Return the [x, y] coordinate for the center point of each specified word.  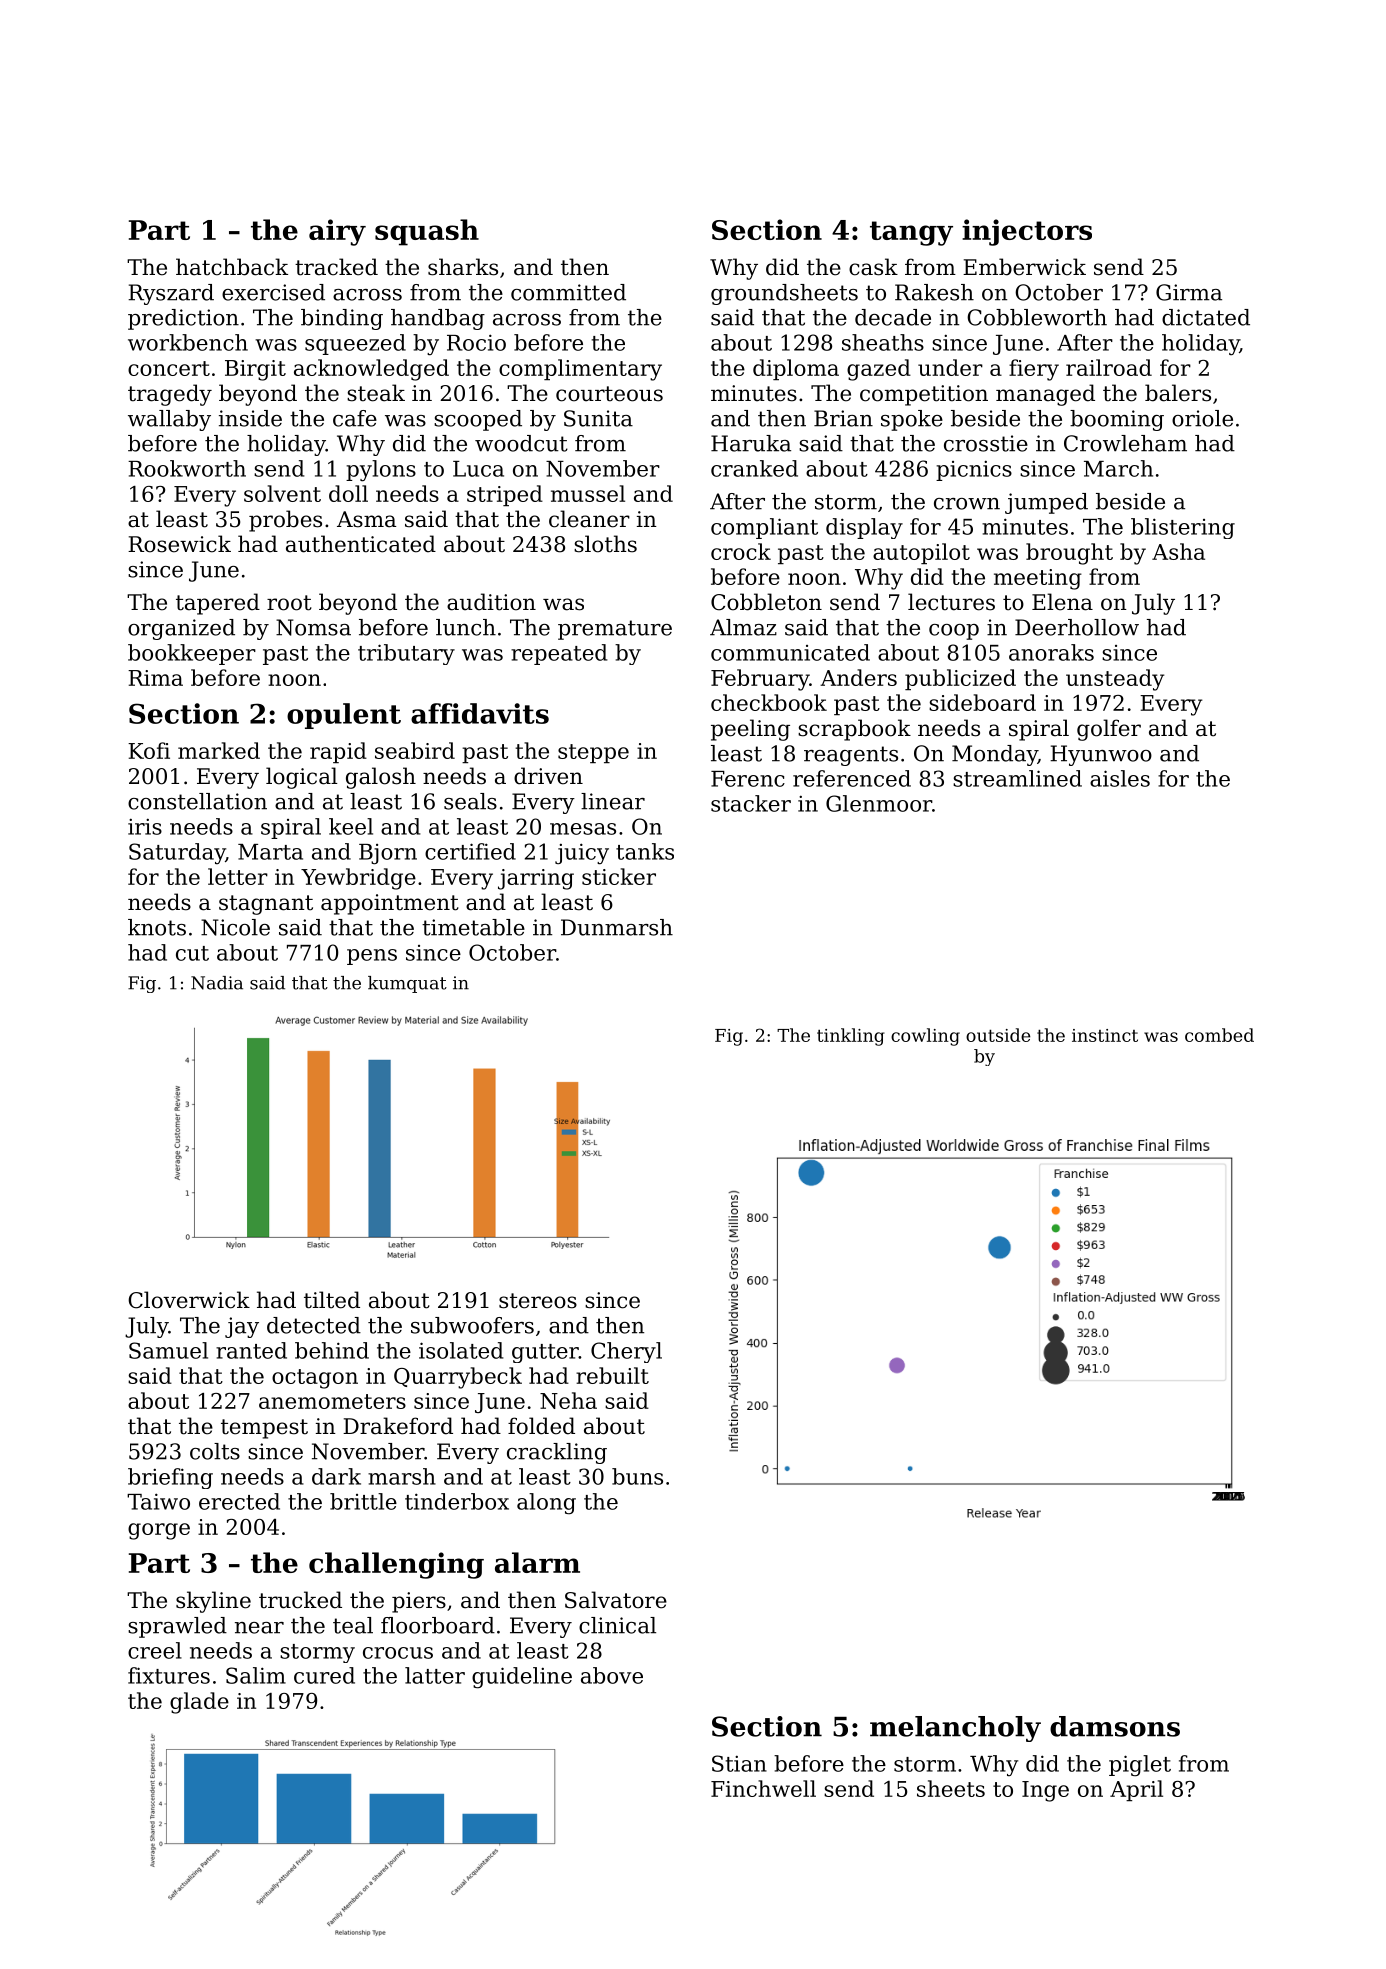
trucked [300, 1600]
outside [998, 1035]
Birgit [255, 370]
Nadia [217, 983]
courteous [609, 394]
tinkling [851, 1037]
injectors [1027, 232]
